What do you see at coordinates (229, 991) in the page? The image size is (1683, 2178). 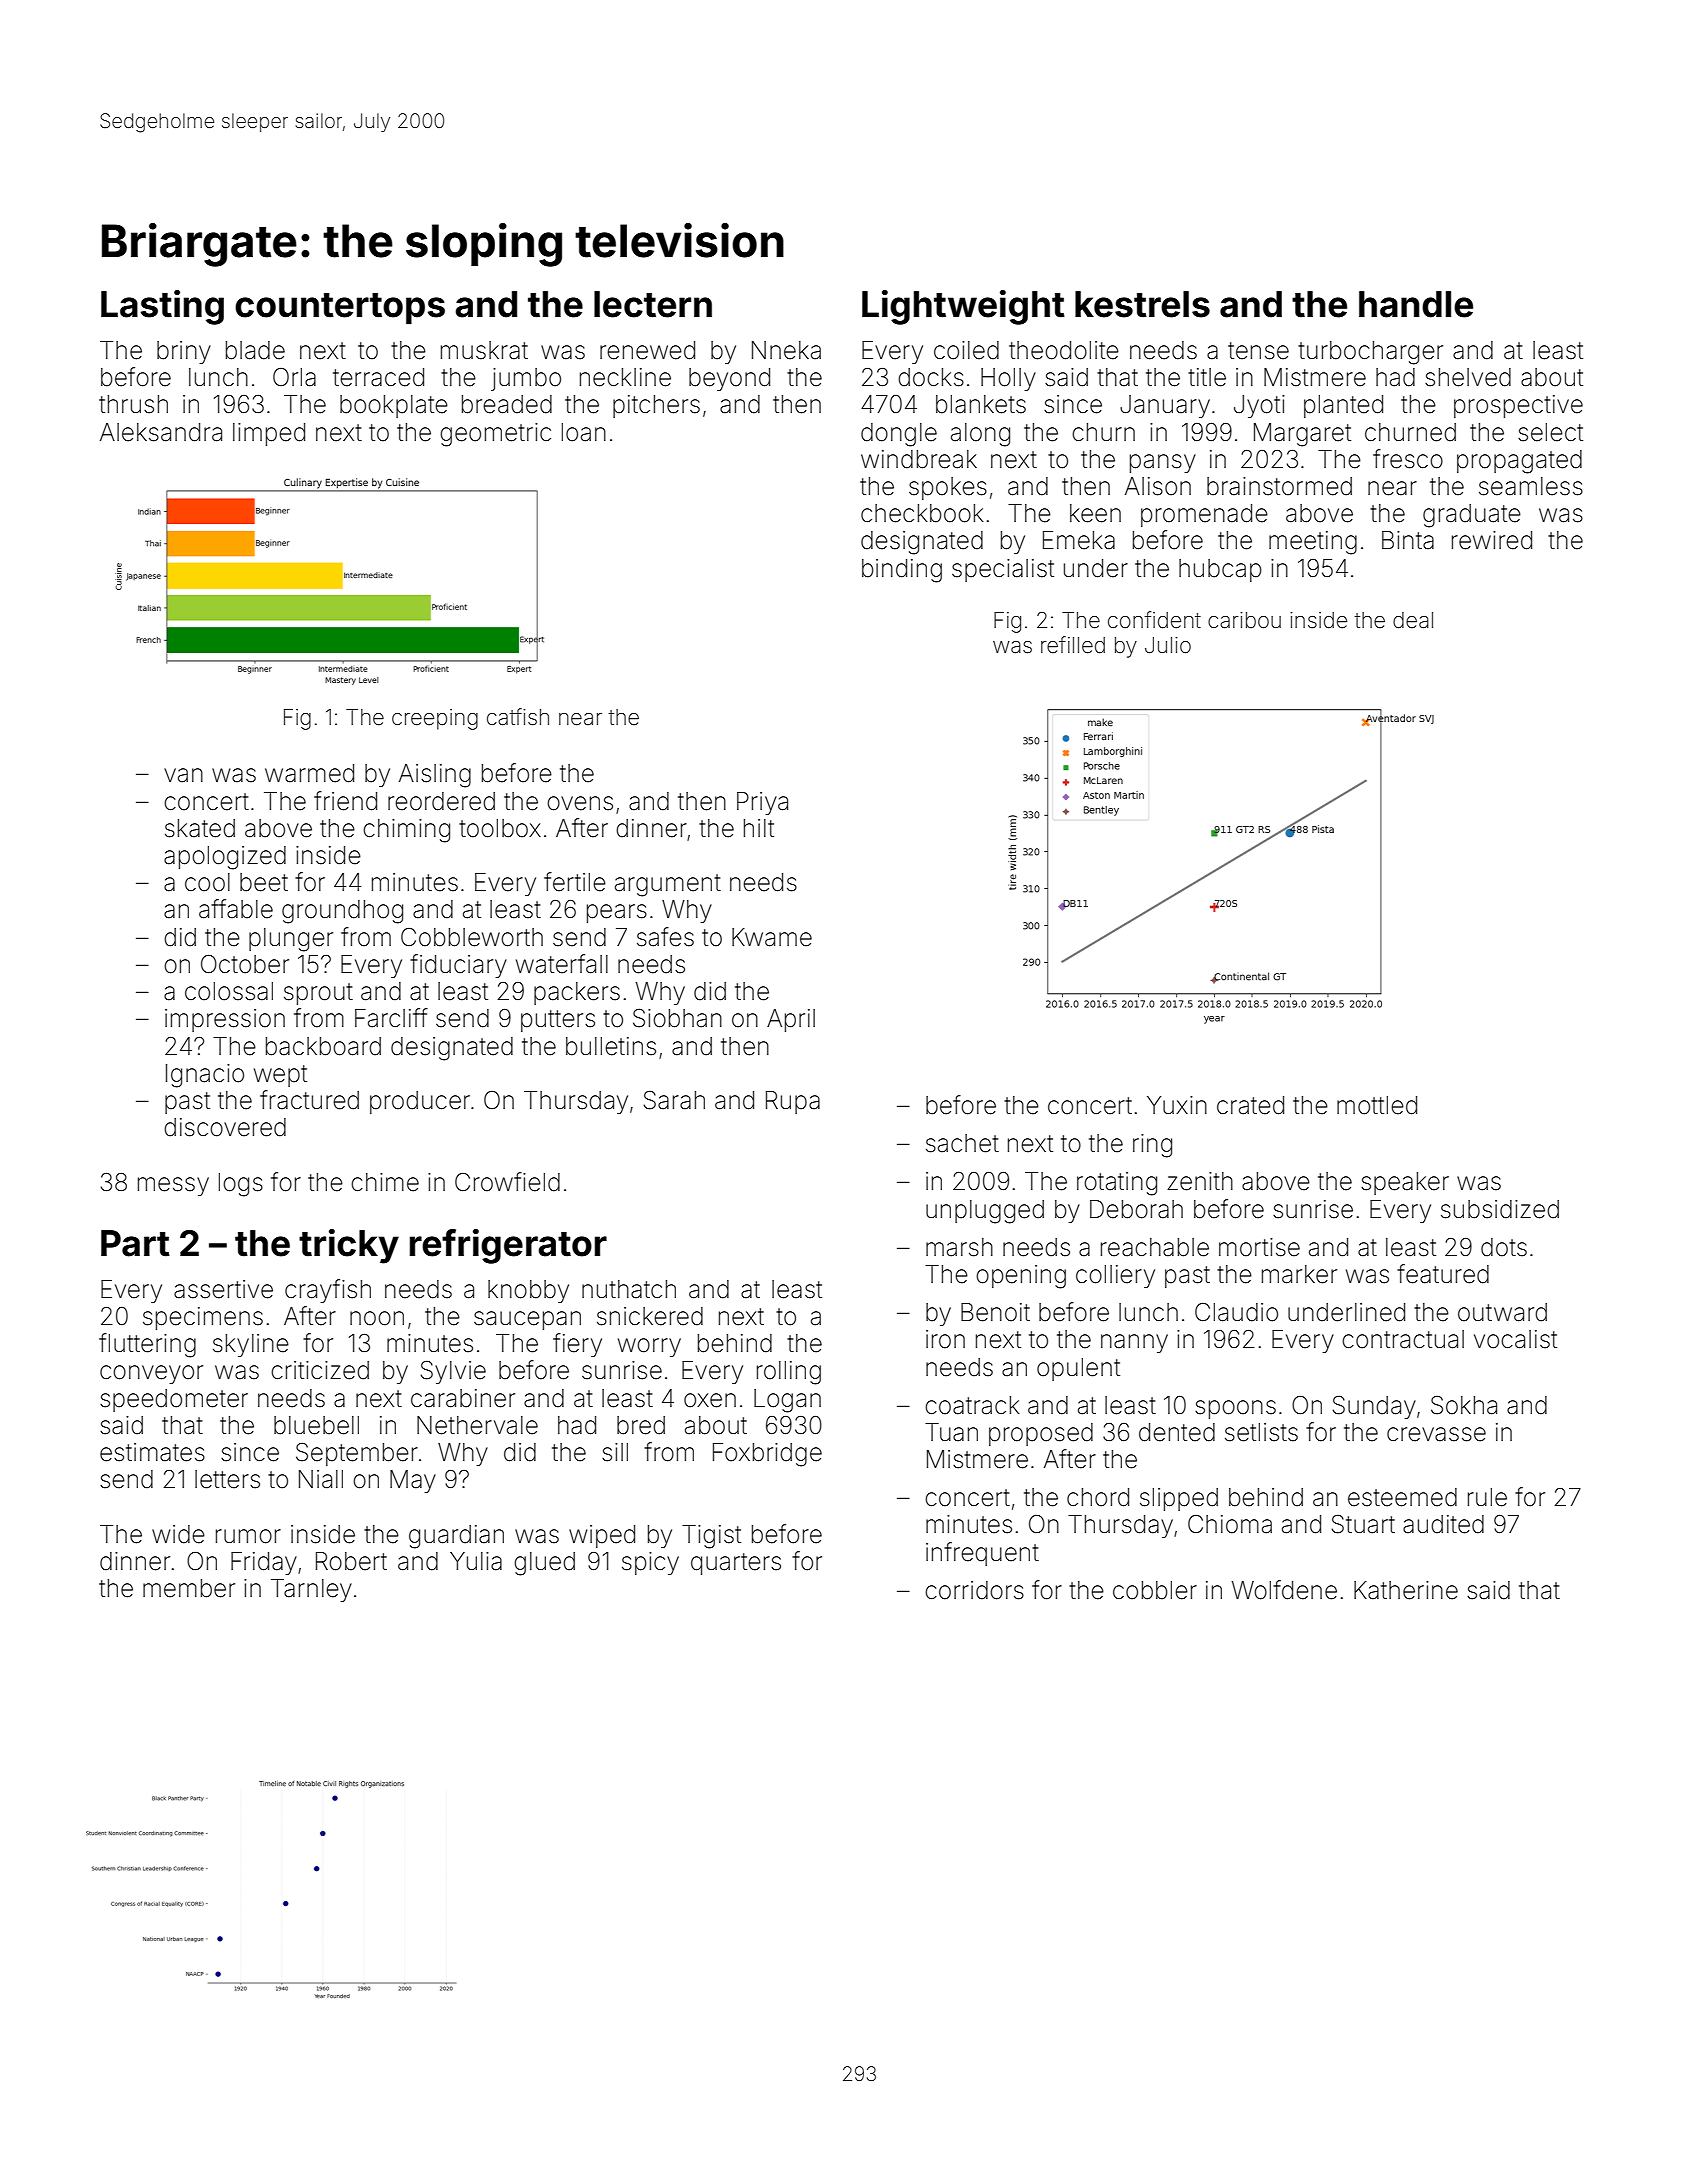 I see `colossal` at bounding box center [229, 991].
